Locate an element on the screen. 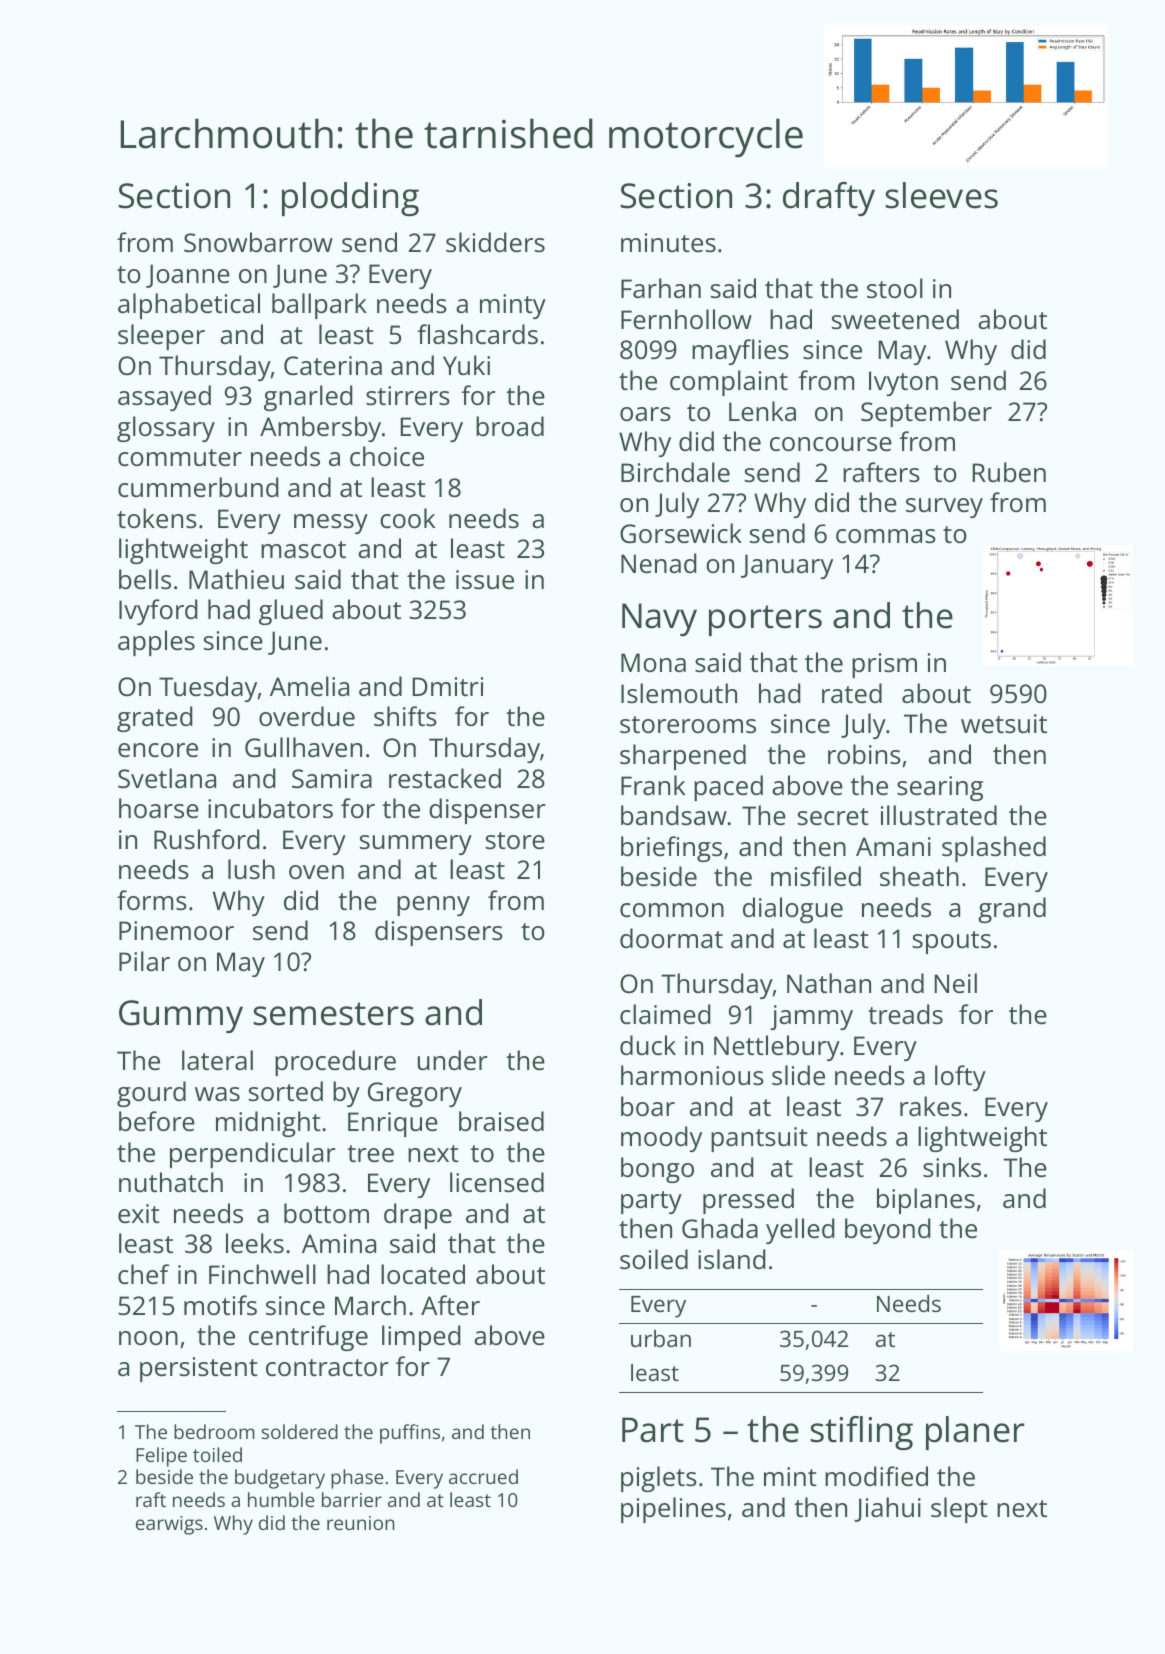 The image size is (1165, 1654). sleeves is located at coordinates (941, 195).
